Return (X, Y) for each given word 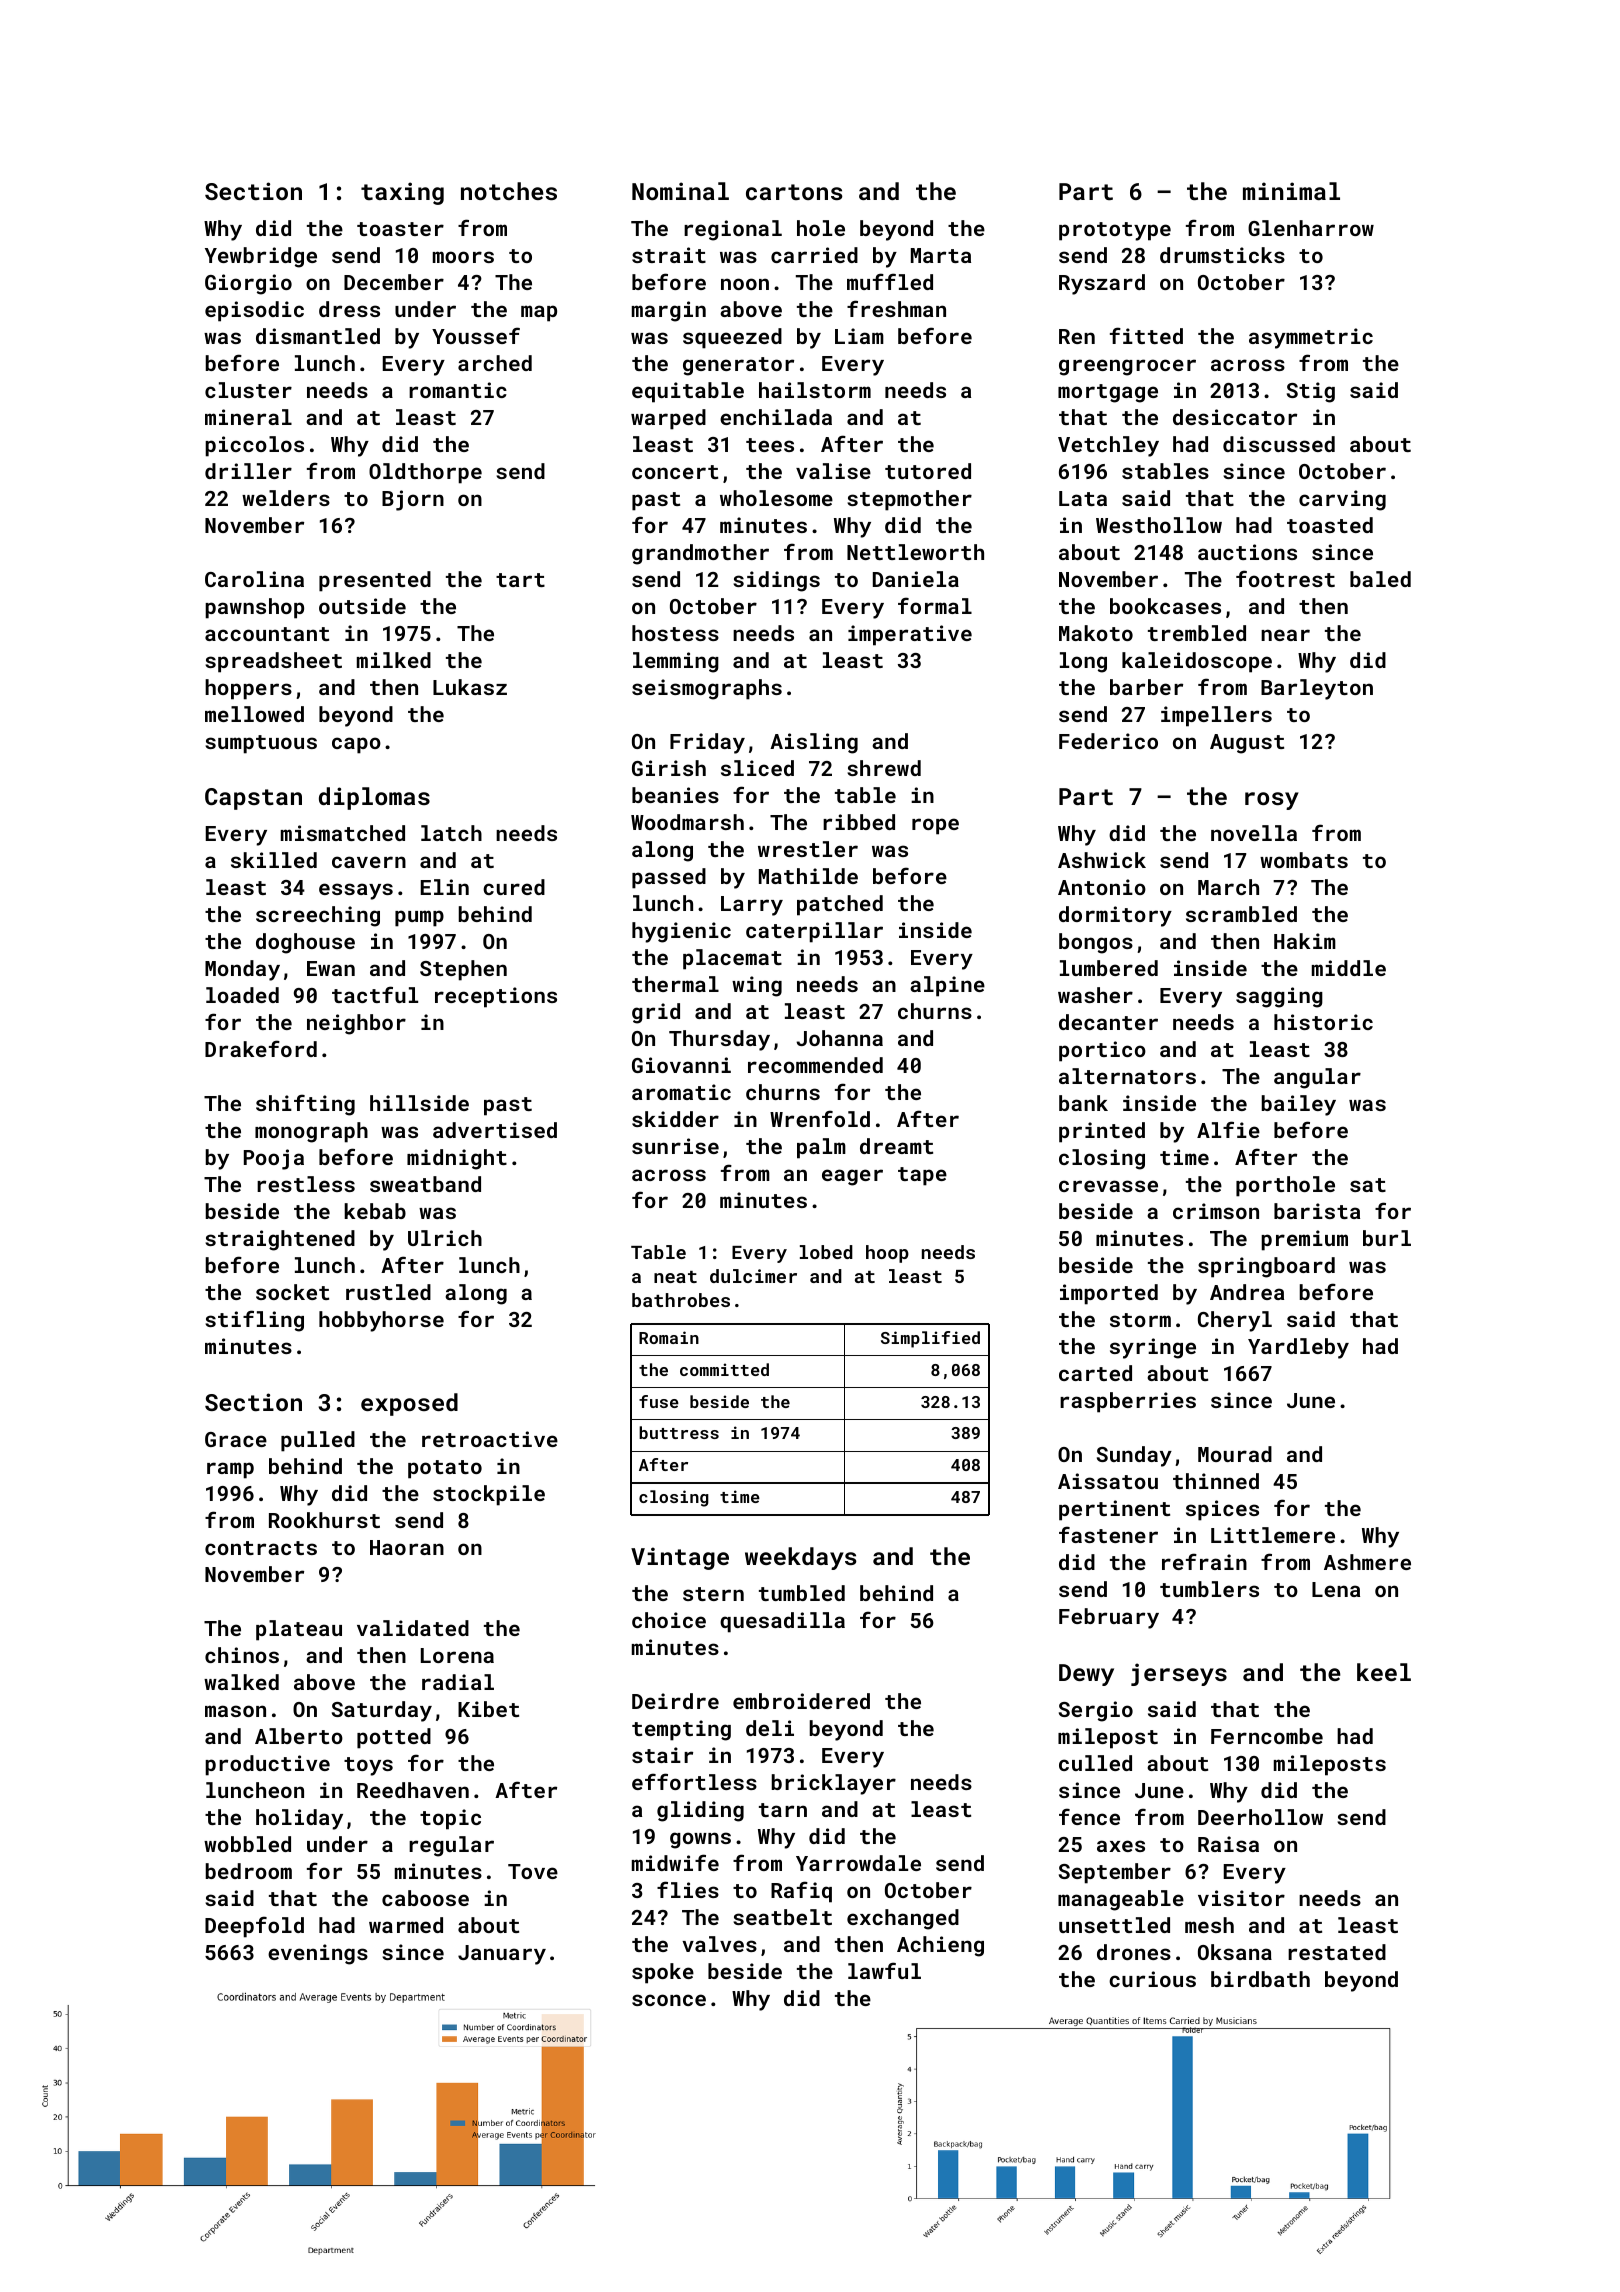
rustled (388, 1292)
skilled (274, 860)
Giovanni (681, 1065)
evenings (318, 1954)
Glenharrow (1311, 228)
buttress (679, 1432)
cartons (794, 192)
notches (509, 191)
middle (1349, 968)
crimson (1216, 1211)
